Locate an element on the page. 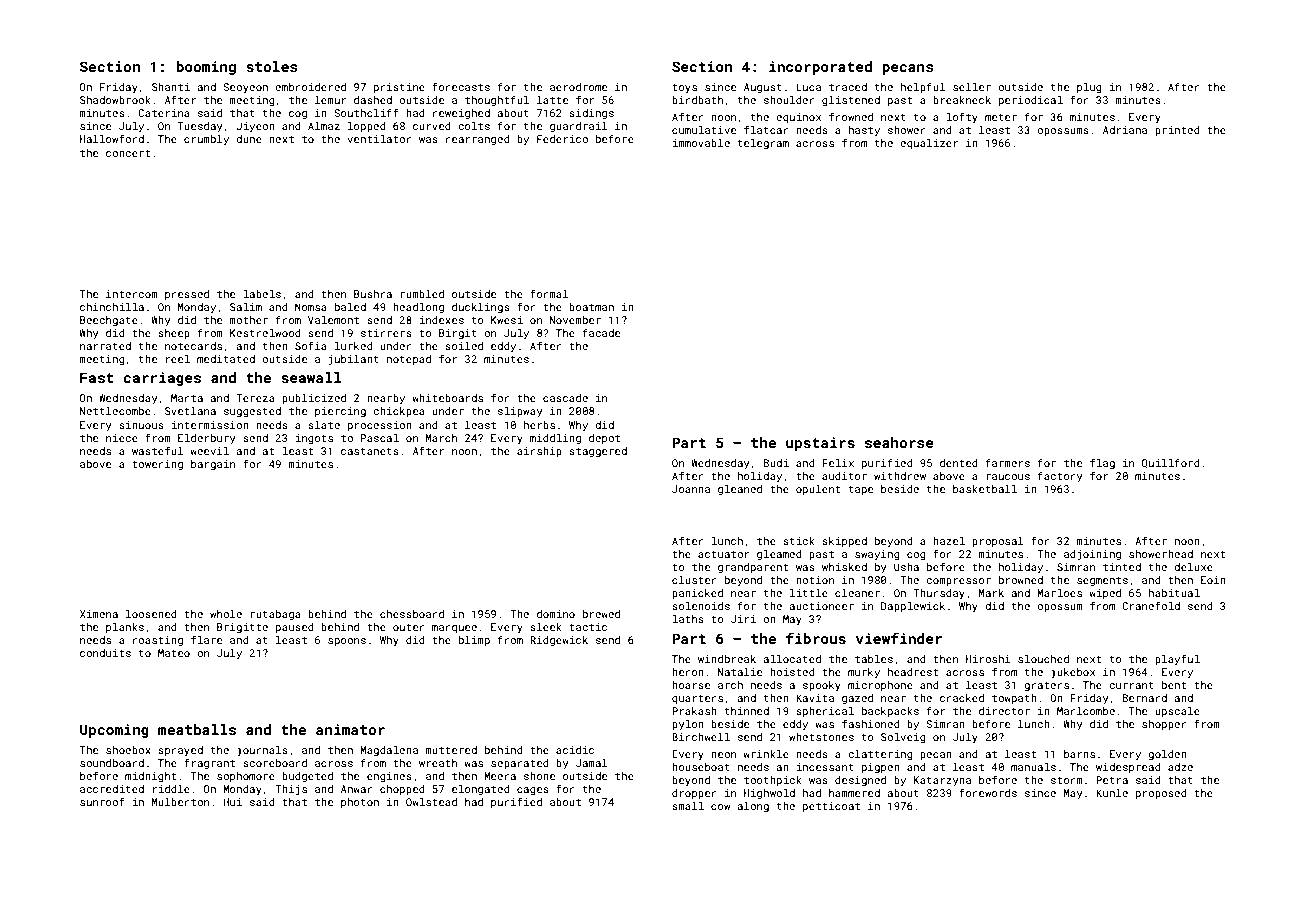 The image size is (1308, 924). Mulberton is located at coordinates (180, 802).
